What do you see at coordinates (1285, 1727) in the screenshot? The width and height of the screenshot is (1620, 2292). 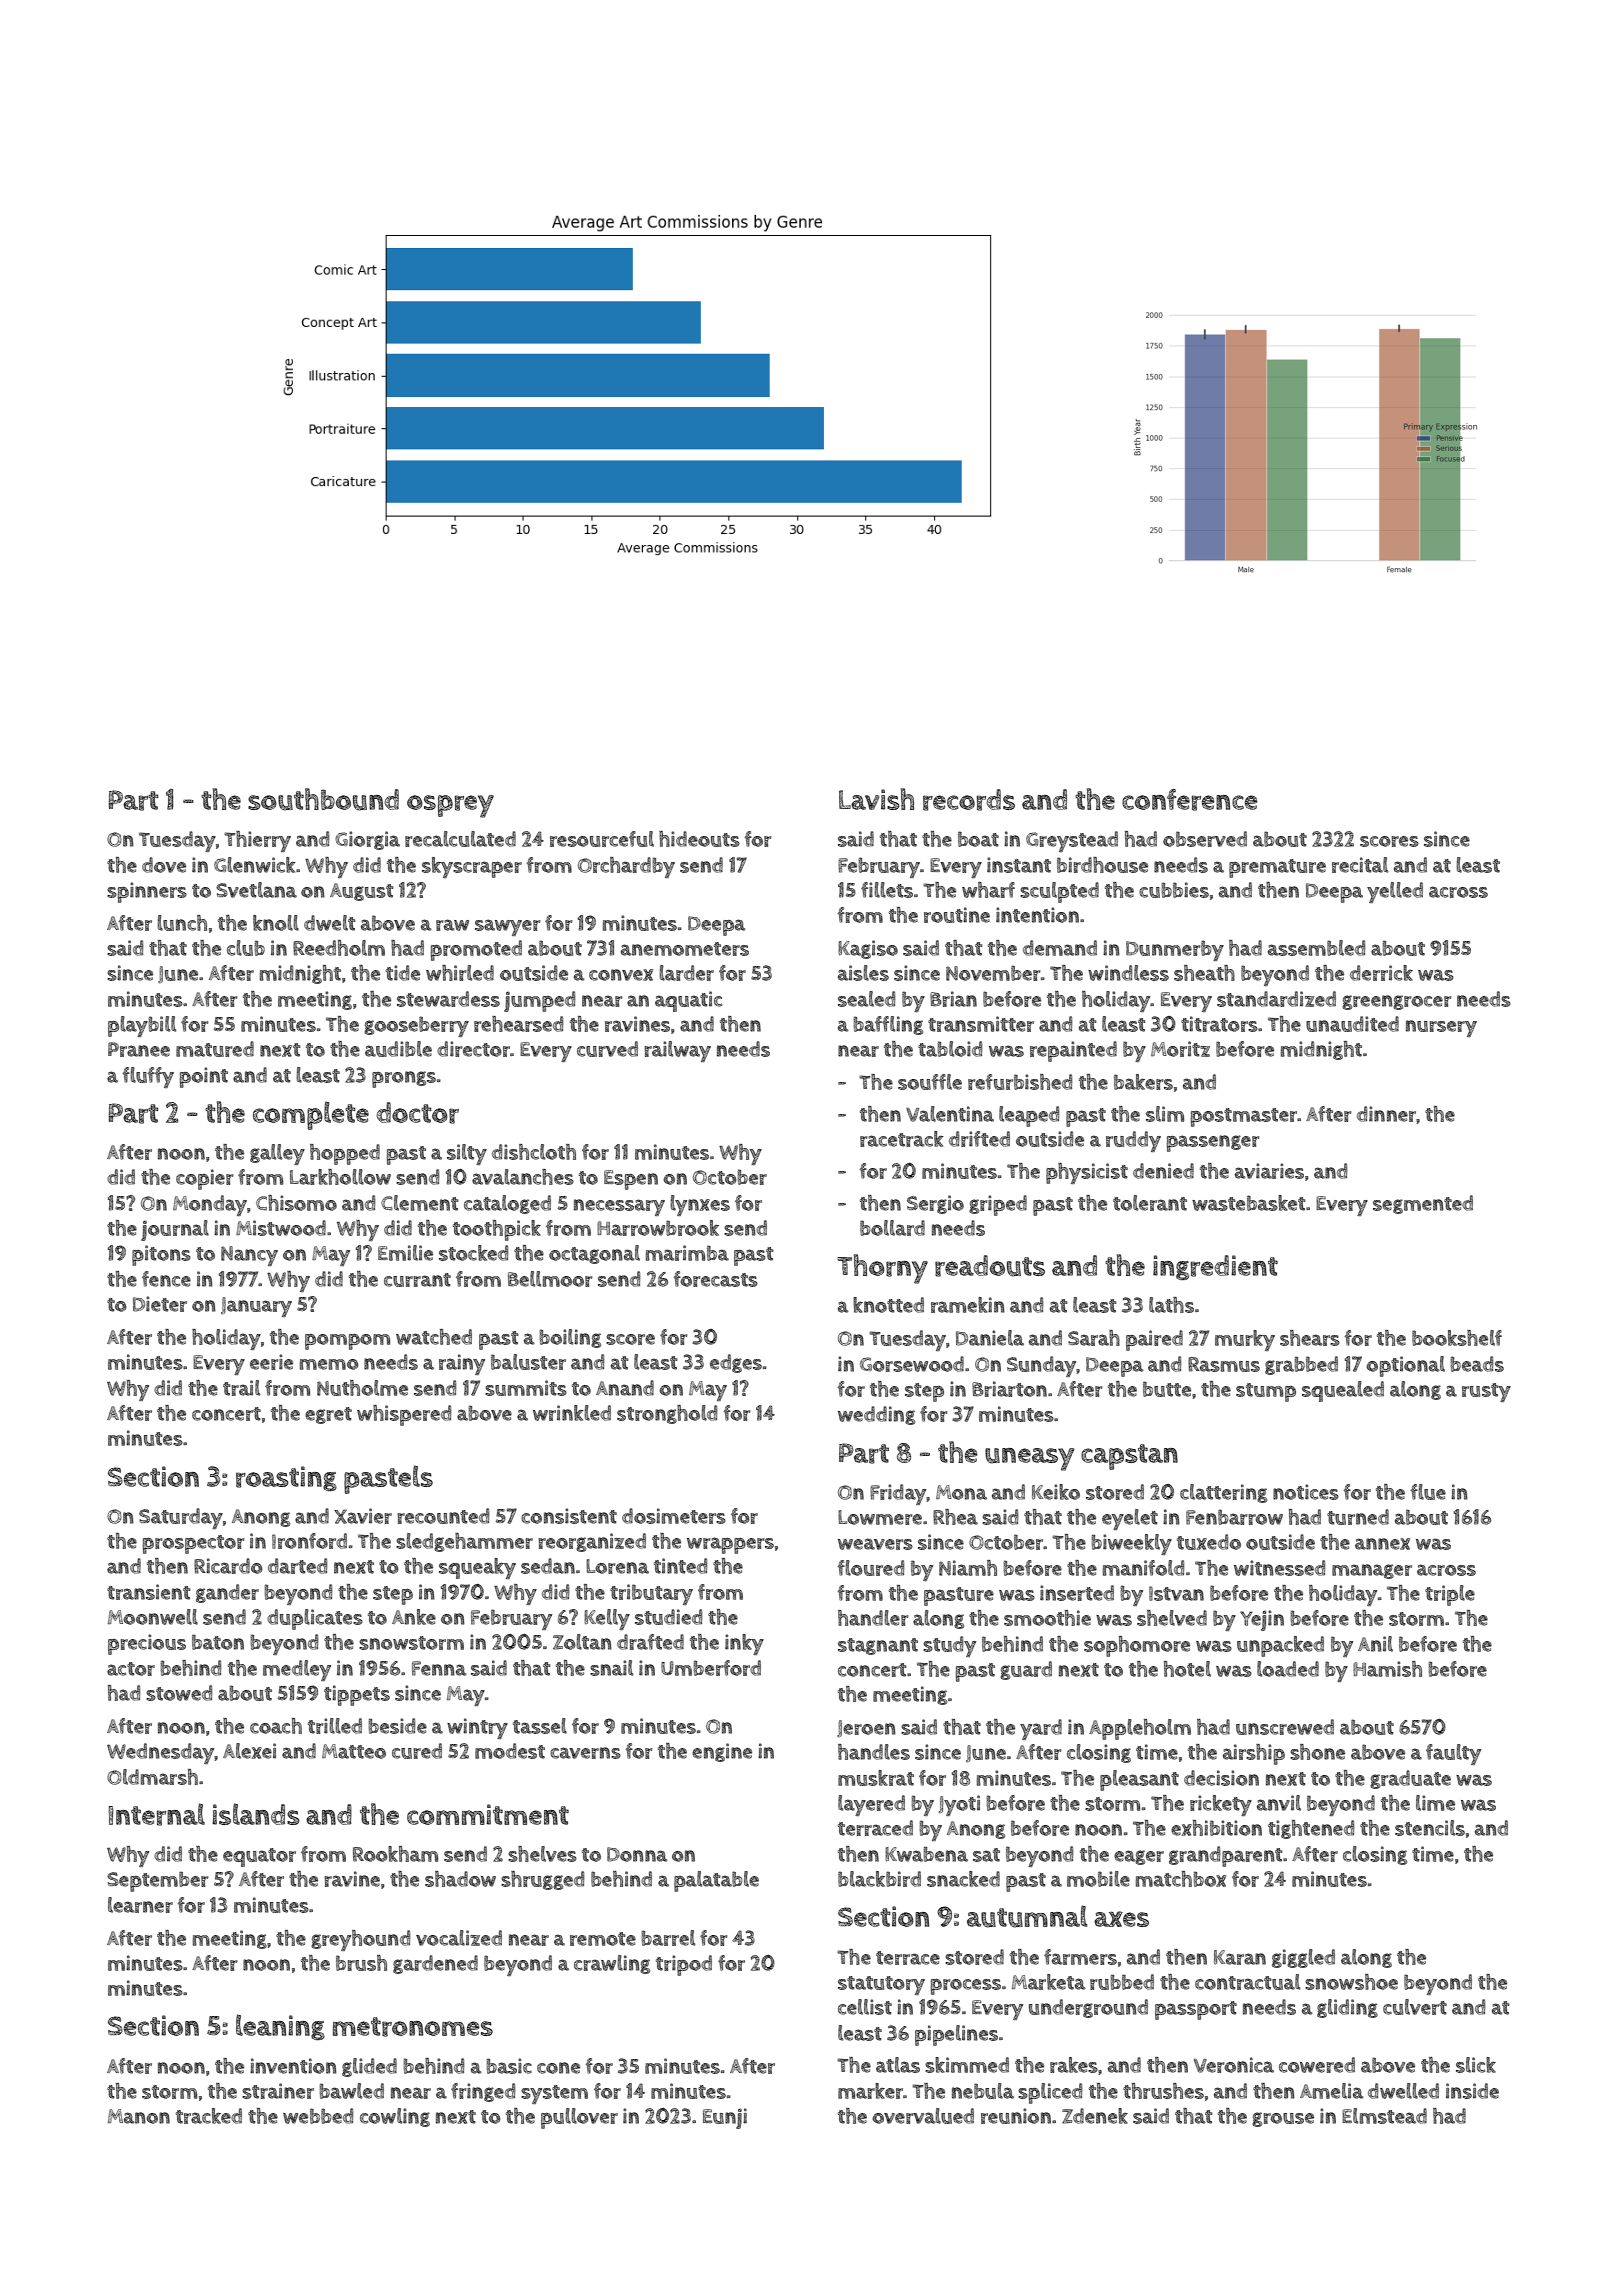 I see `unscrewed` at bounding box center [1285, 1727].
